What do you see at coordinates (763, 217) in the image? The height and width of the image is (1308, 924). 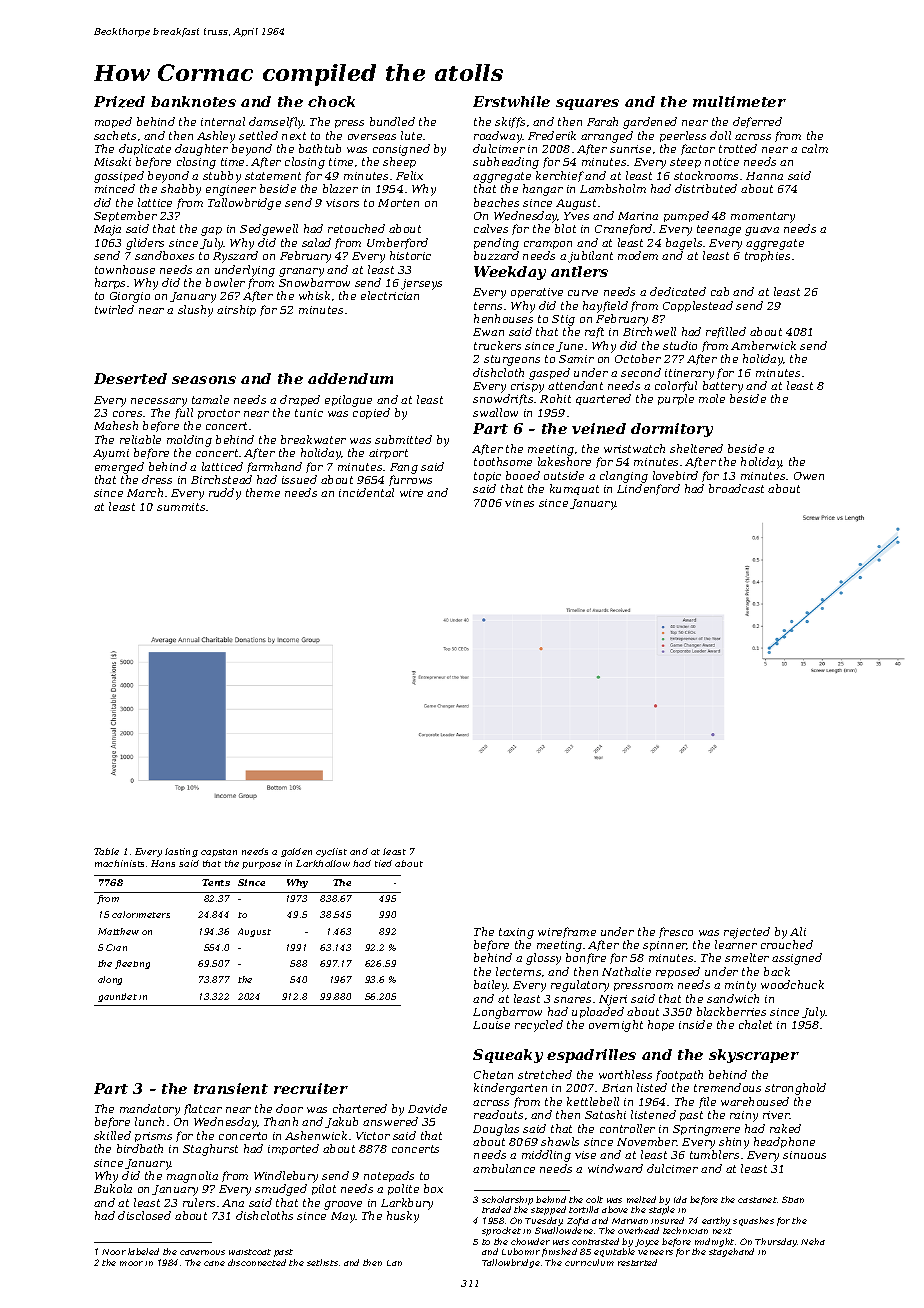 I see `momentary` at bounding box center [763, 217].
